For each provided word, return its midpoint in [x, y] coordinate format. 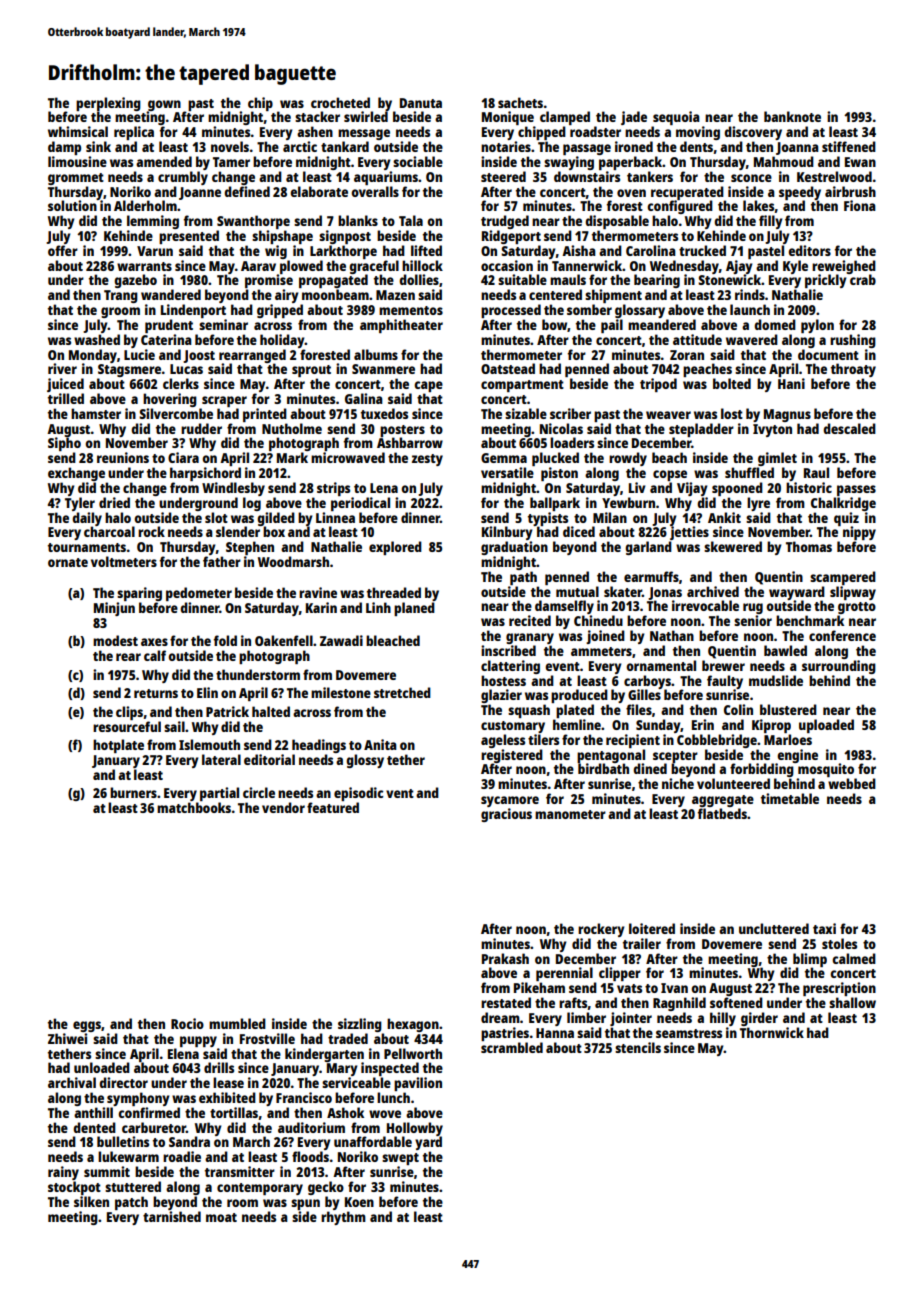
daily [87, 519]
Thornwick [772, 1032]
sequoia [676, 118]
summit [107, 1171]
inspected [390, 1069]
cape [428, 386]
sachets [520, 102]
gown [164, 105]
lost [732, 413]
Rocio [187, 1023]
